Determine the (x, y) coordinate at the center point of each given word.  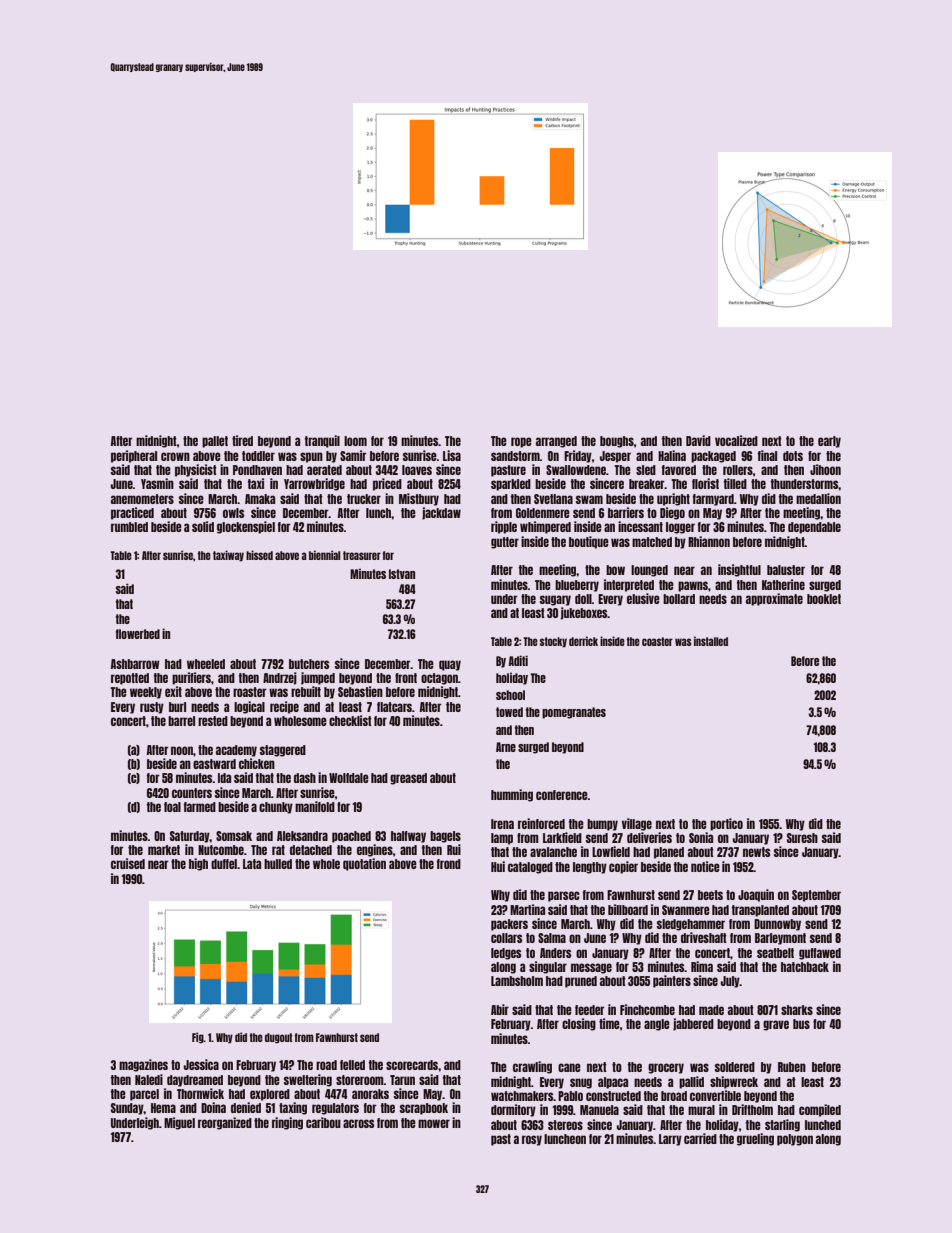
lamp (502, 839)
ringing (287, 1123)
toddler (258, 456)
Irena (502, 824)
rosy (532, 1140)
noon (182, 750)
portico (726, 824)
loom (355, 441)
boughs (617, 442)
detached (311, 850)
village (637, 824)
